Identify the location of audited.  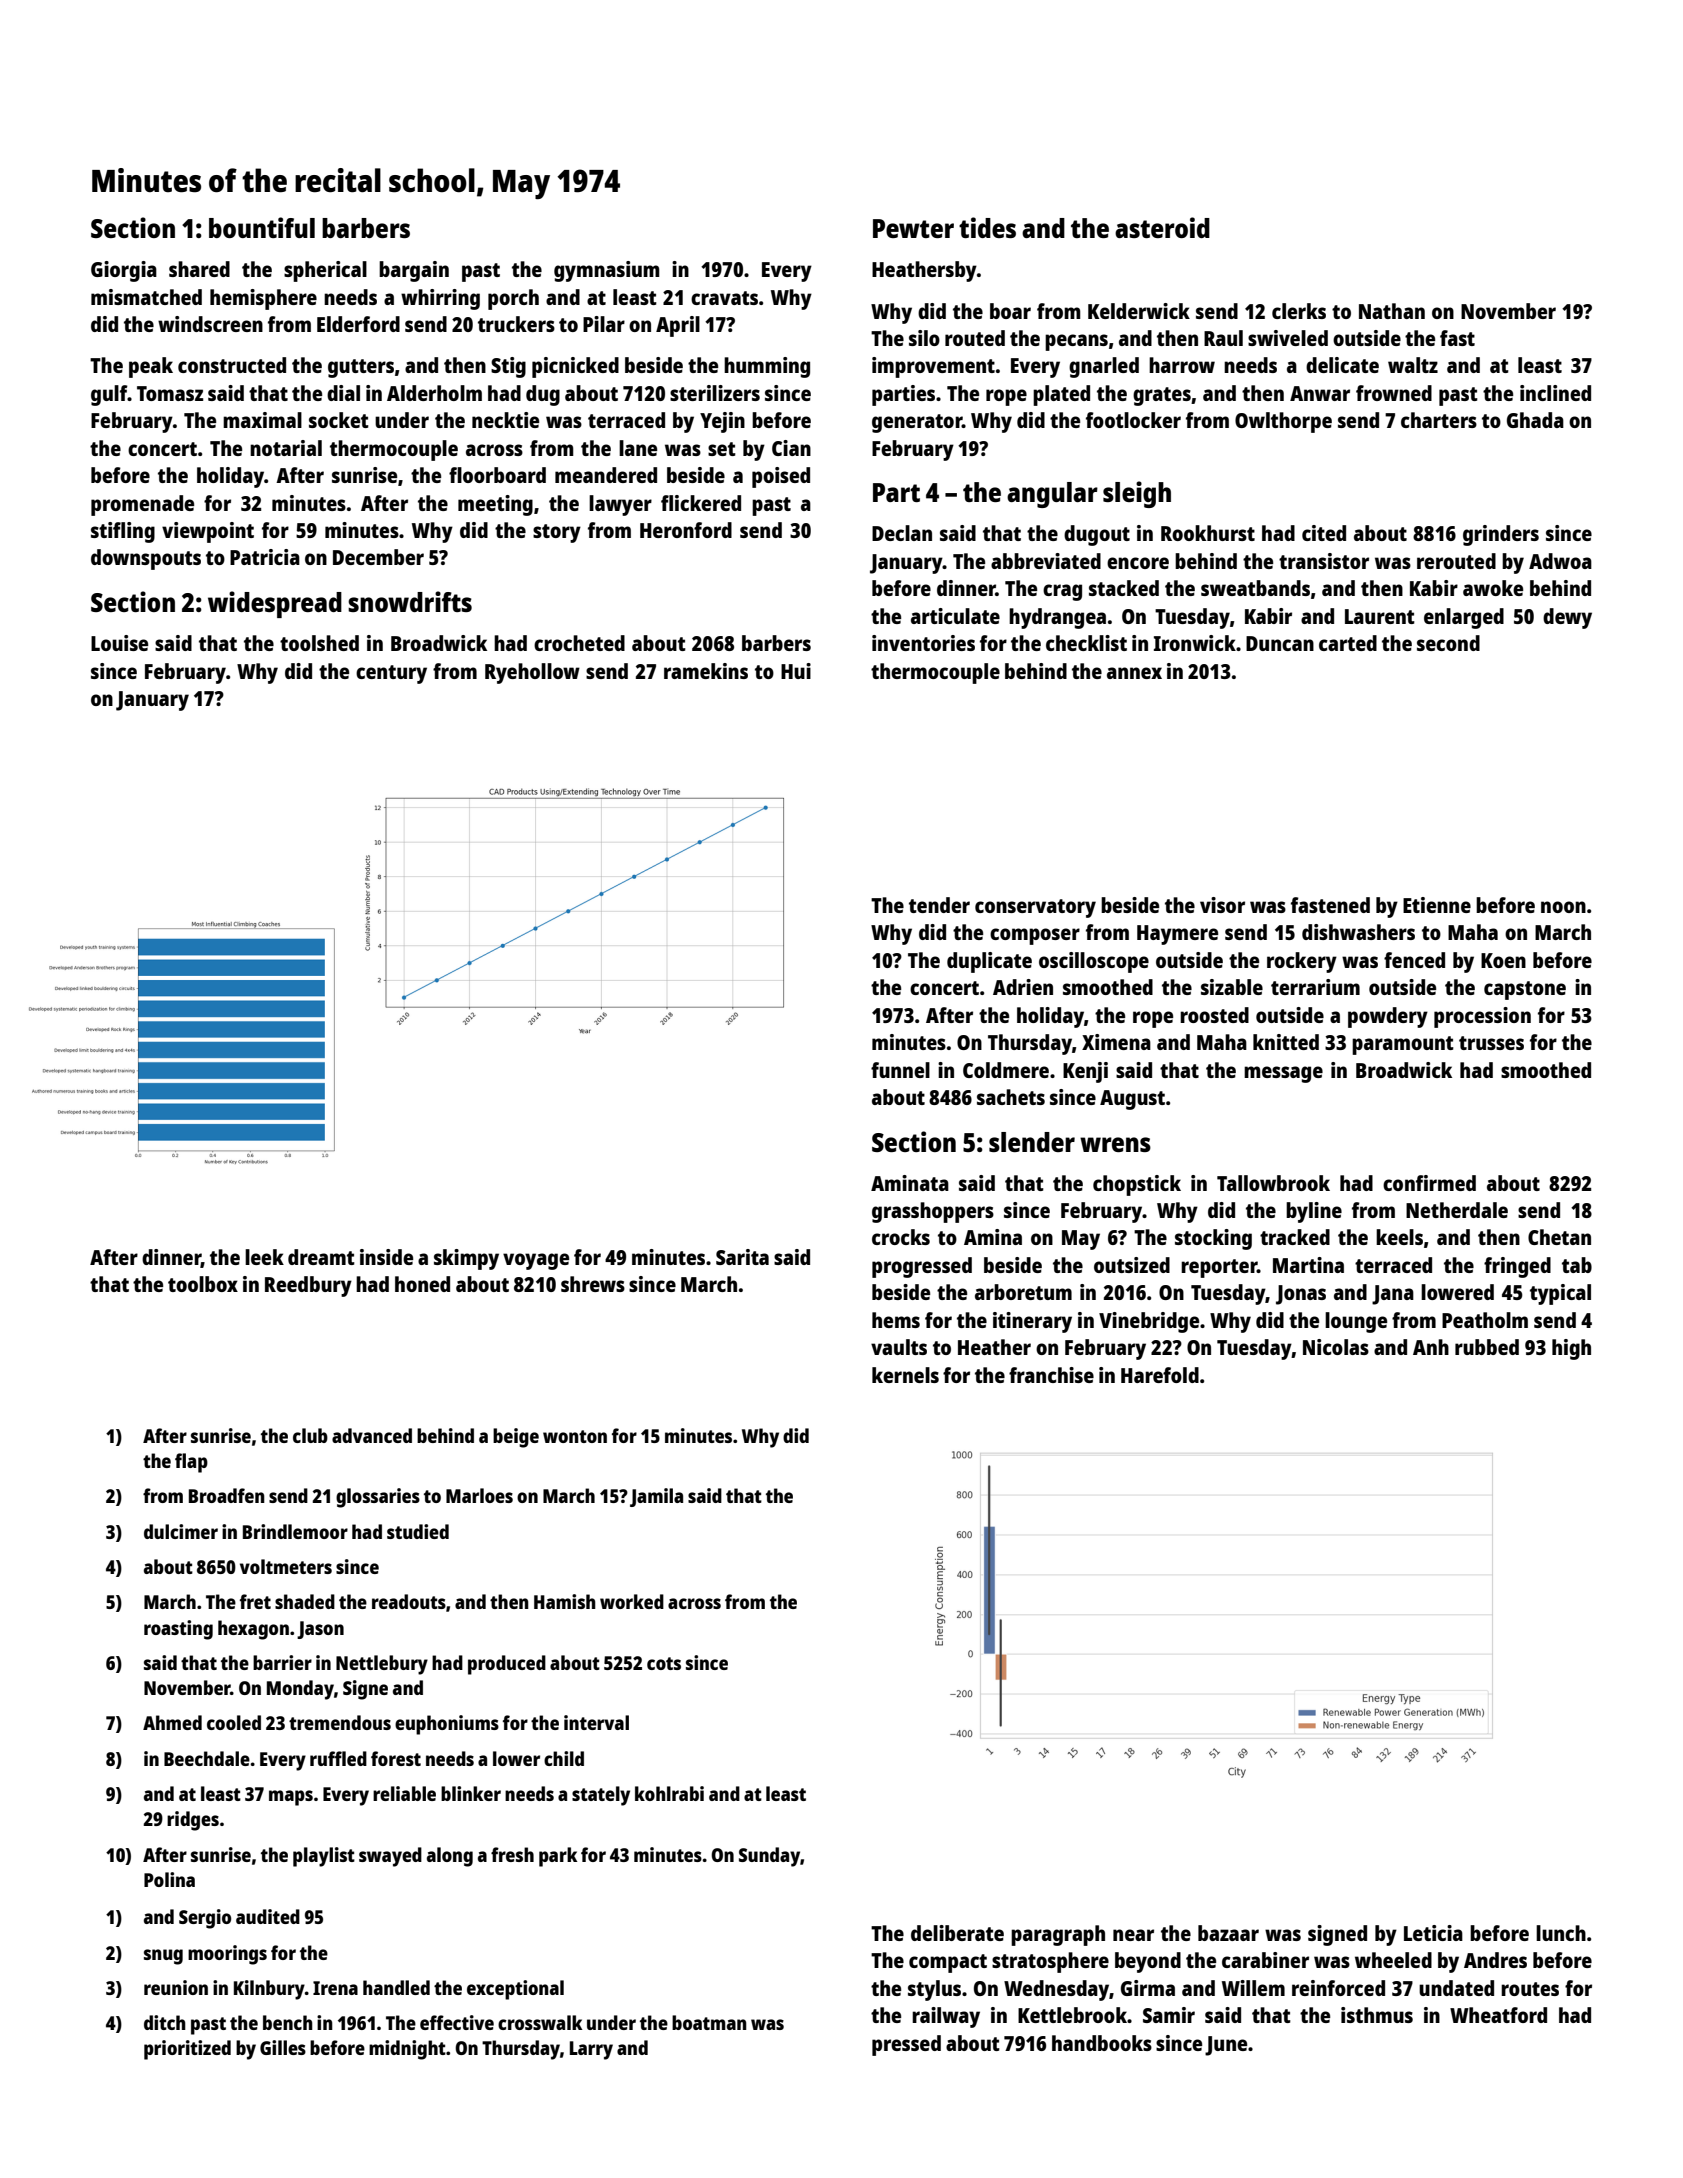
(268, 1916).
